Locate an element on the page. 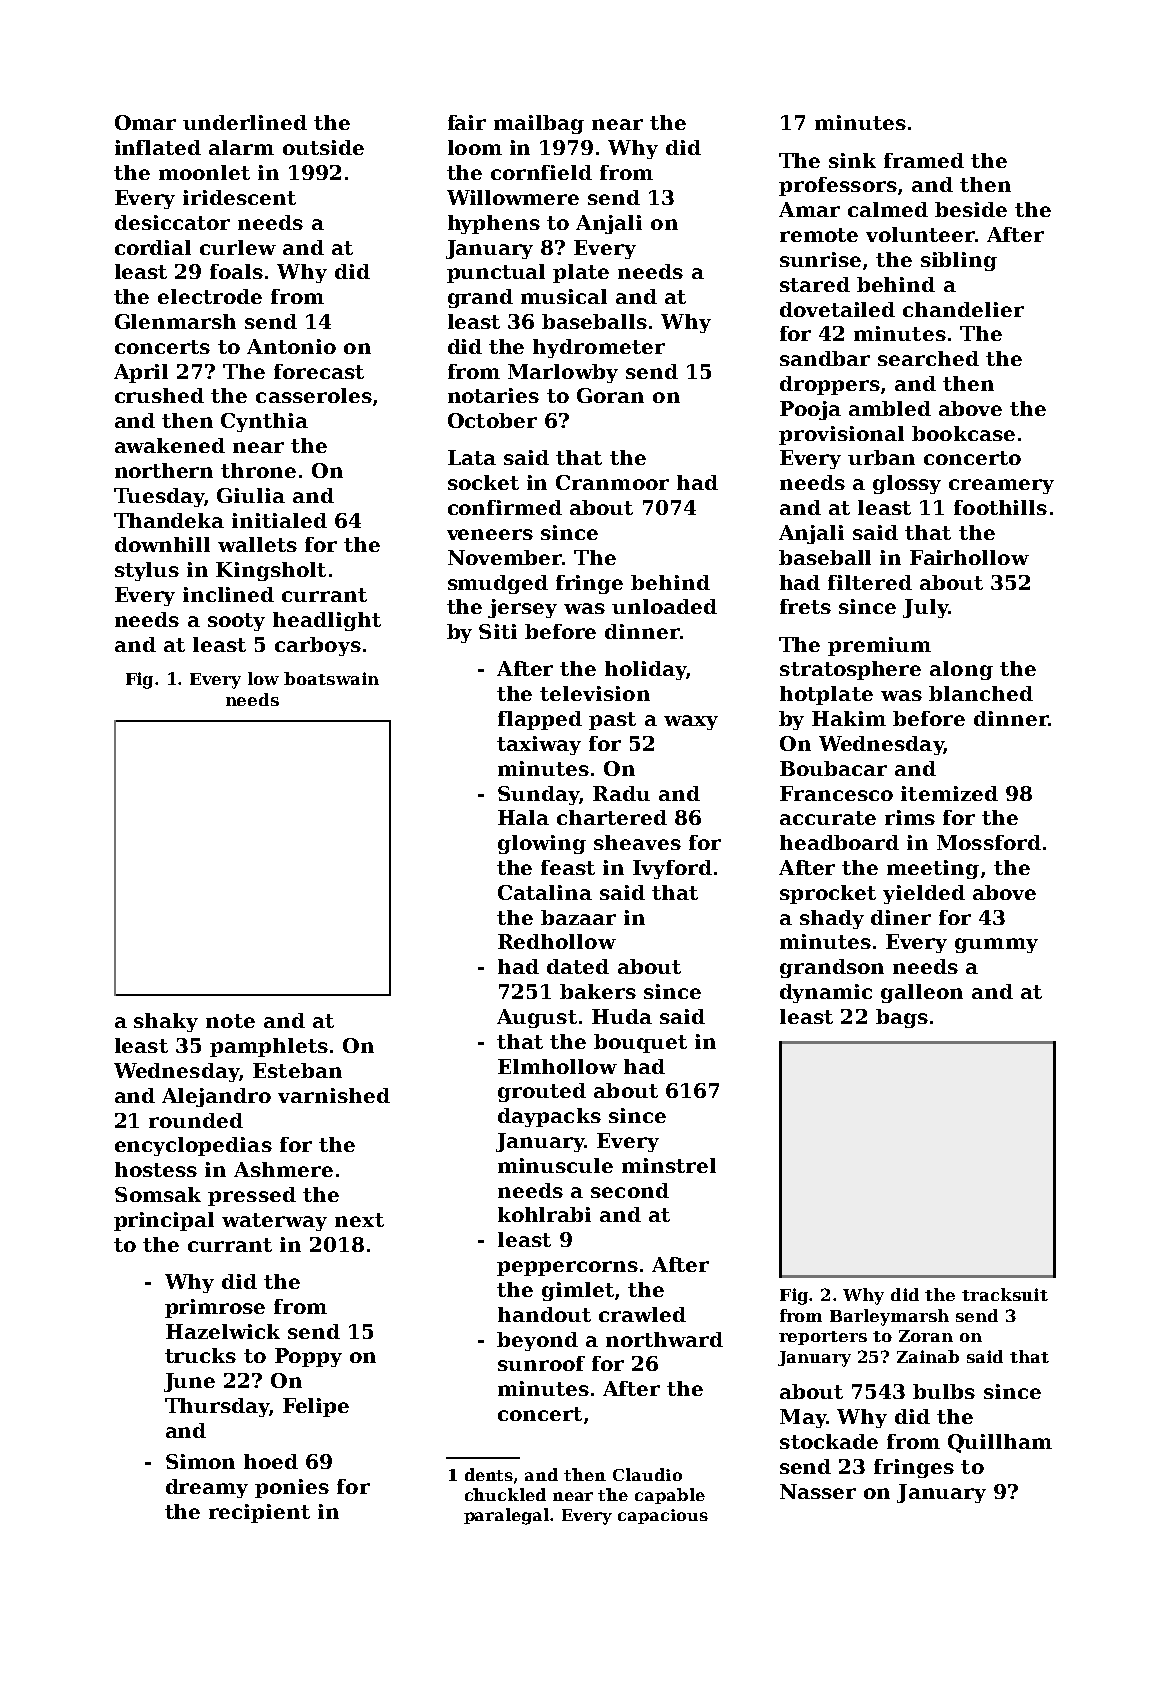 Image resolution: width=1170 pixels, height=1695 pixels. shaky is located at coordinates (166, 1022).
